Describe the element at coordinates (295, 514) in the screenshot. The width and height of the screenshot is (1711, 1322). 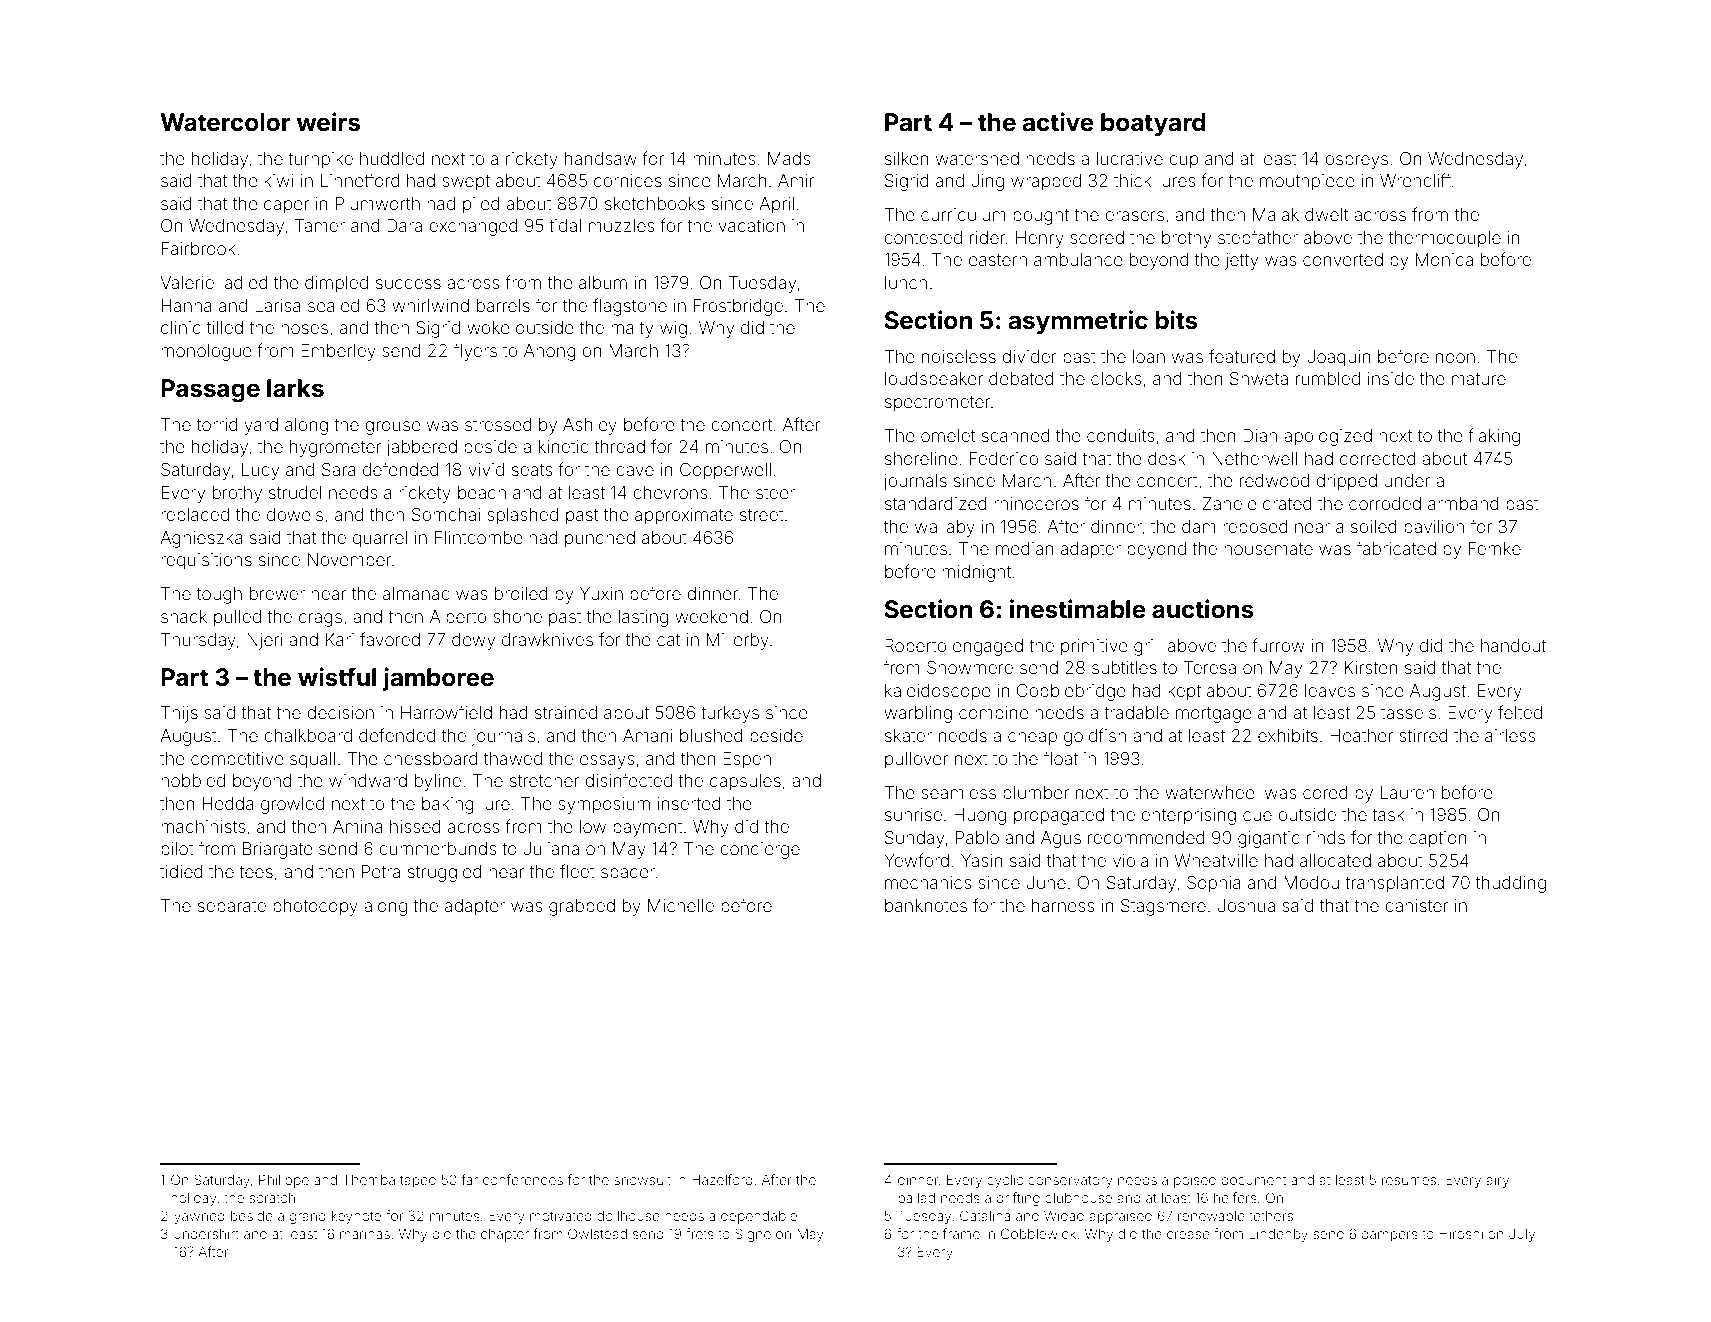
I see `dowels` at that location.
